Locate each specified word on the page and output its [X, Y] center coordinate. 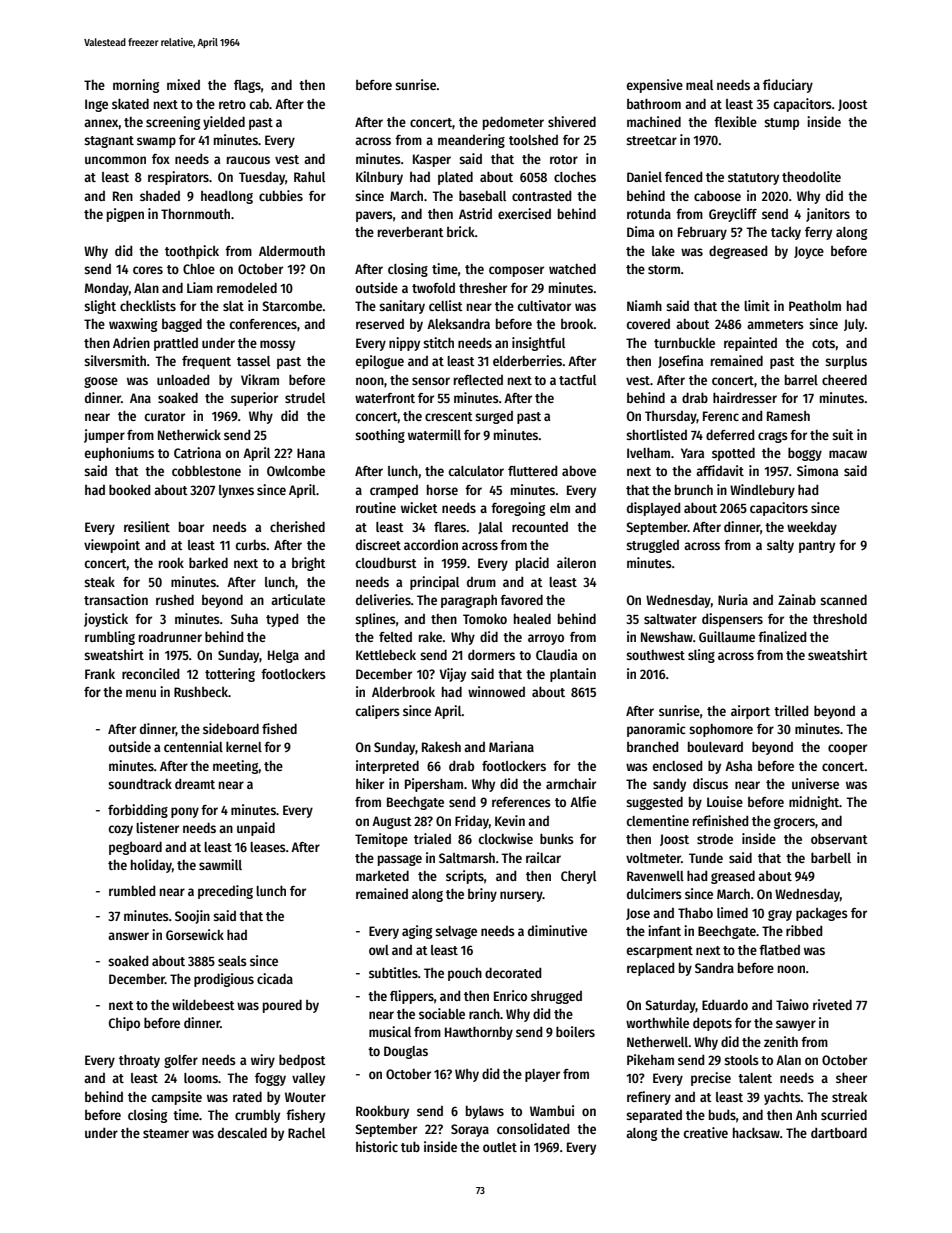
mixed [183, 84]
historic [377, 1146]
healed [532, 618]
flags [247, 86]
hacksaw [756, 1132]
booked [130, 489]
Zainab [797, 599]
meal [699, 85]
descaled [242, 1132]
